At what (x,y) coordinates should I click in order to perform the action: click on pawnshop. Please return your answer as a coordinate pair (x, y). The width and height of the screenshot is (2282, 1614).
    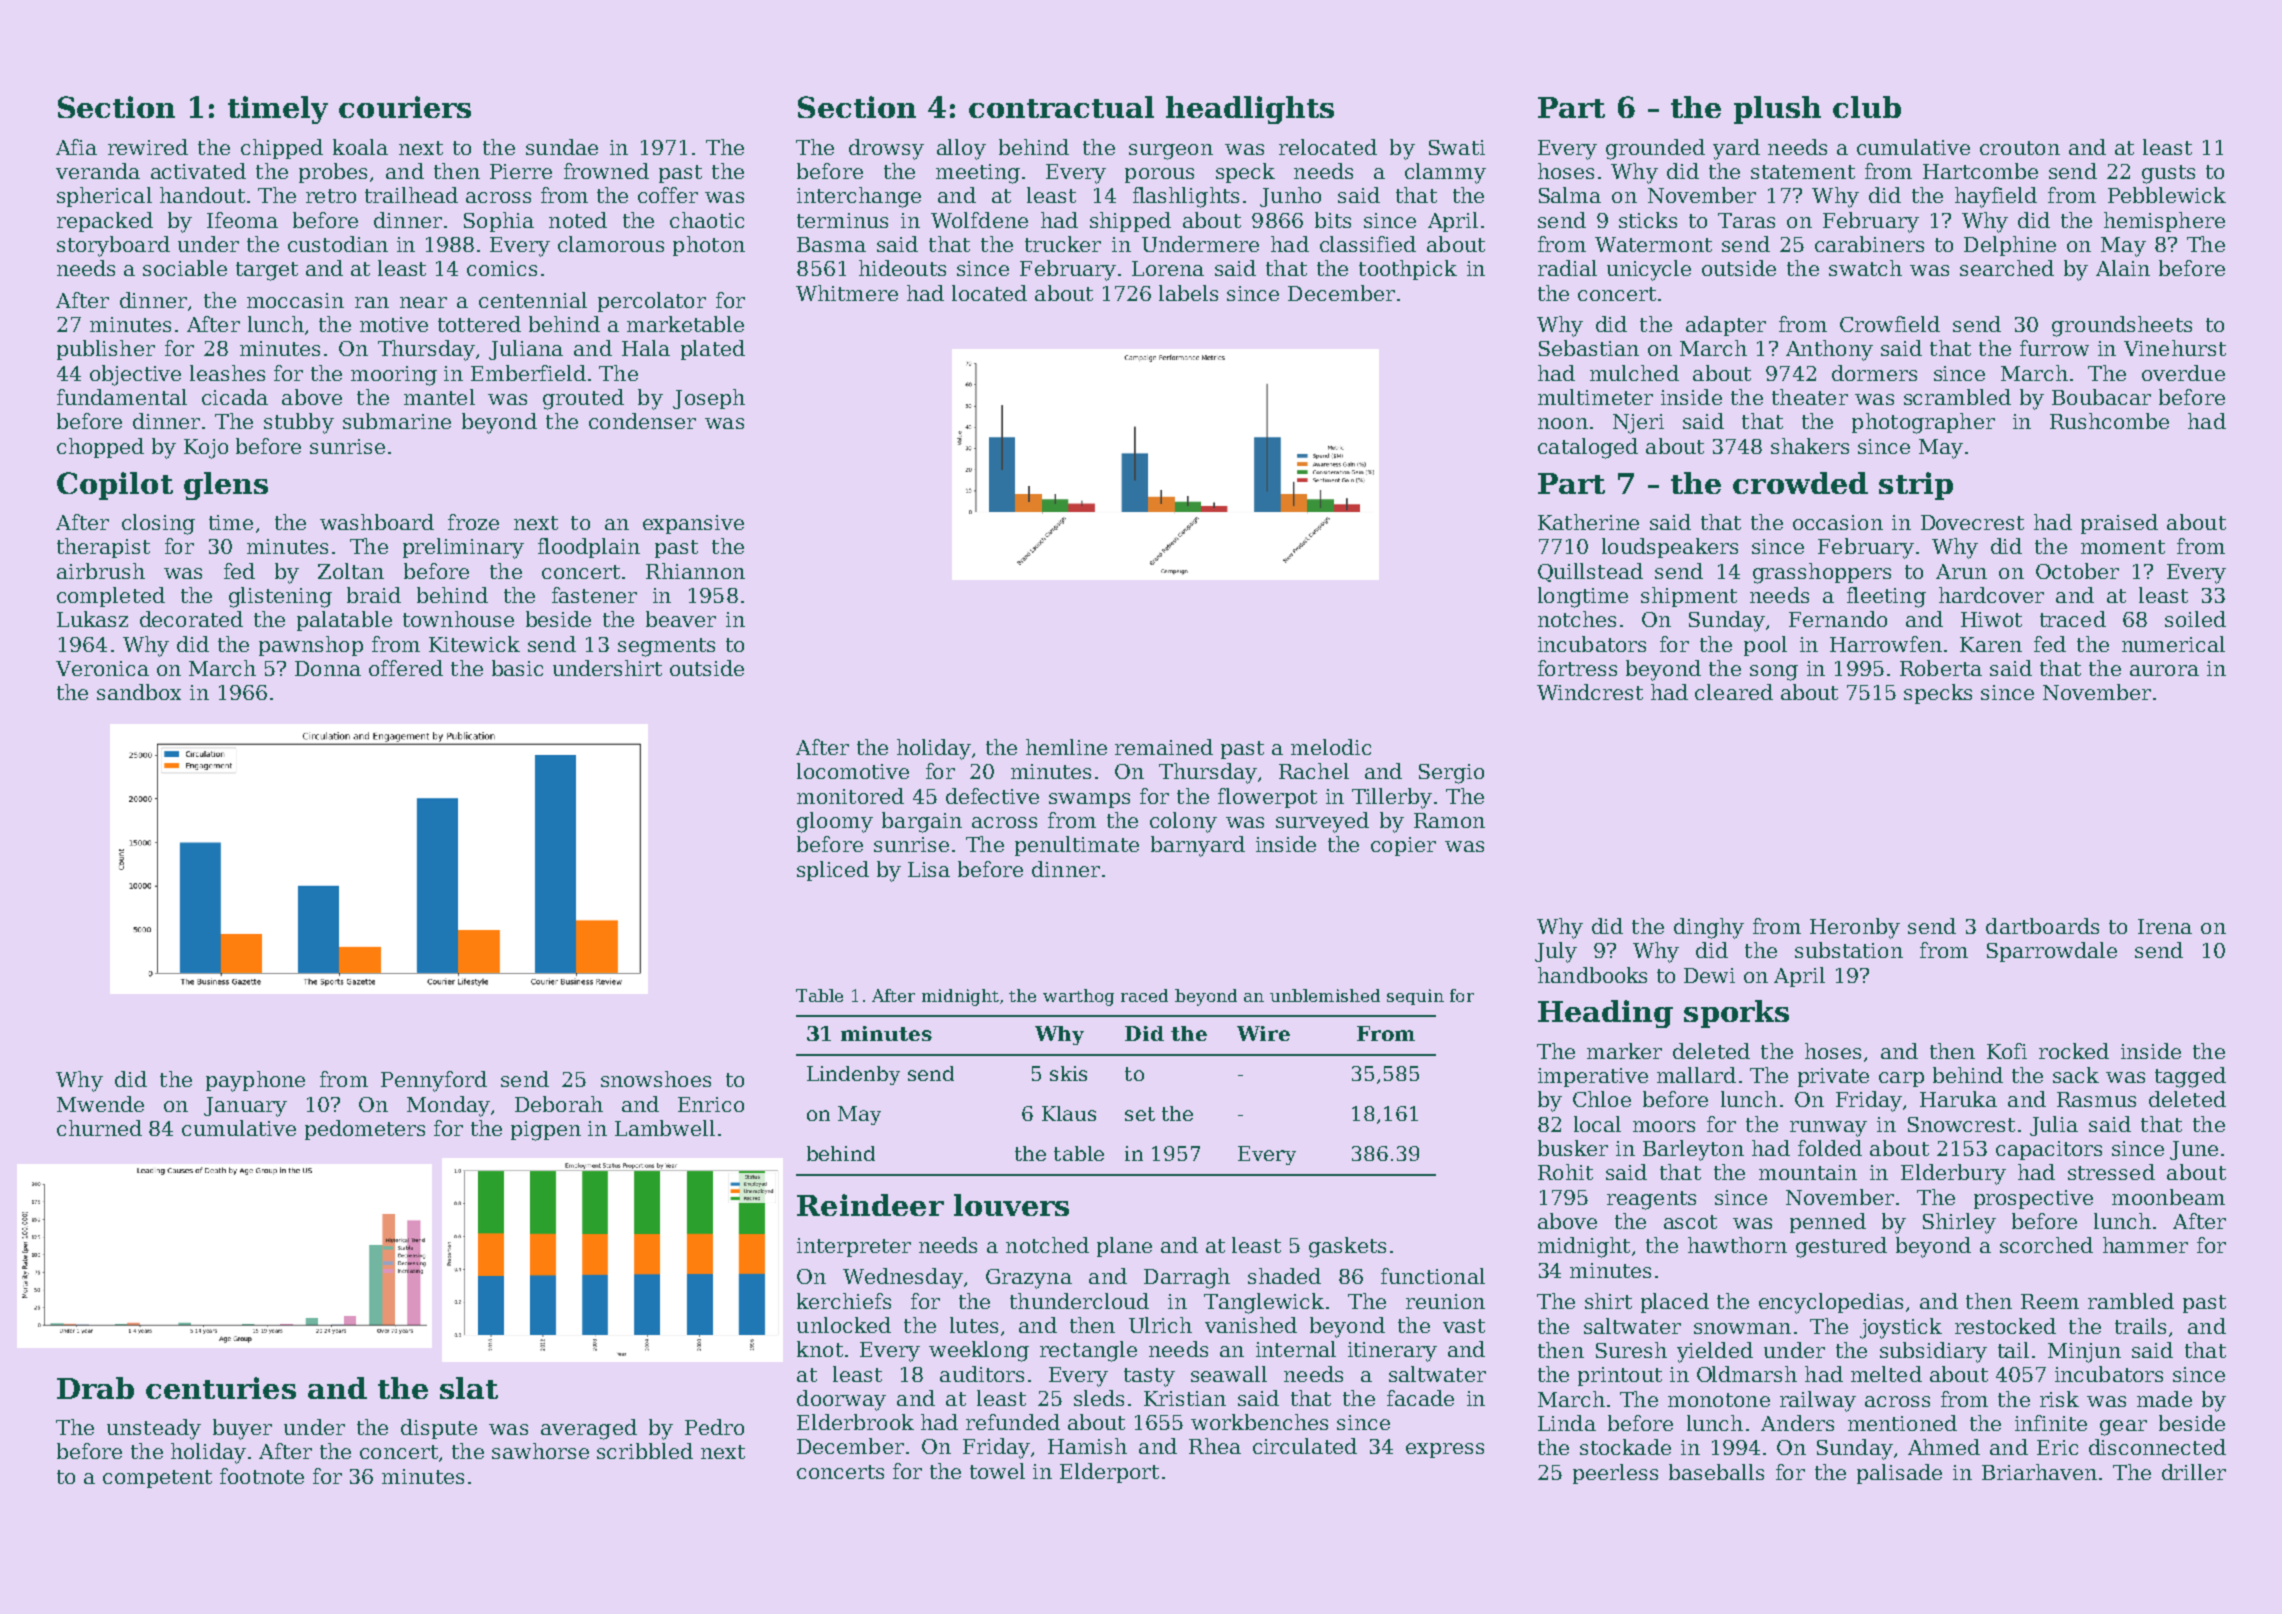
    Looking at the image, I should click on (311, 646).
